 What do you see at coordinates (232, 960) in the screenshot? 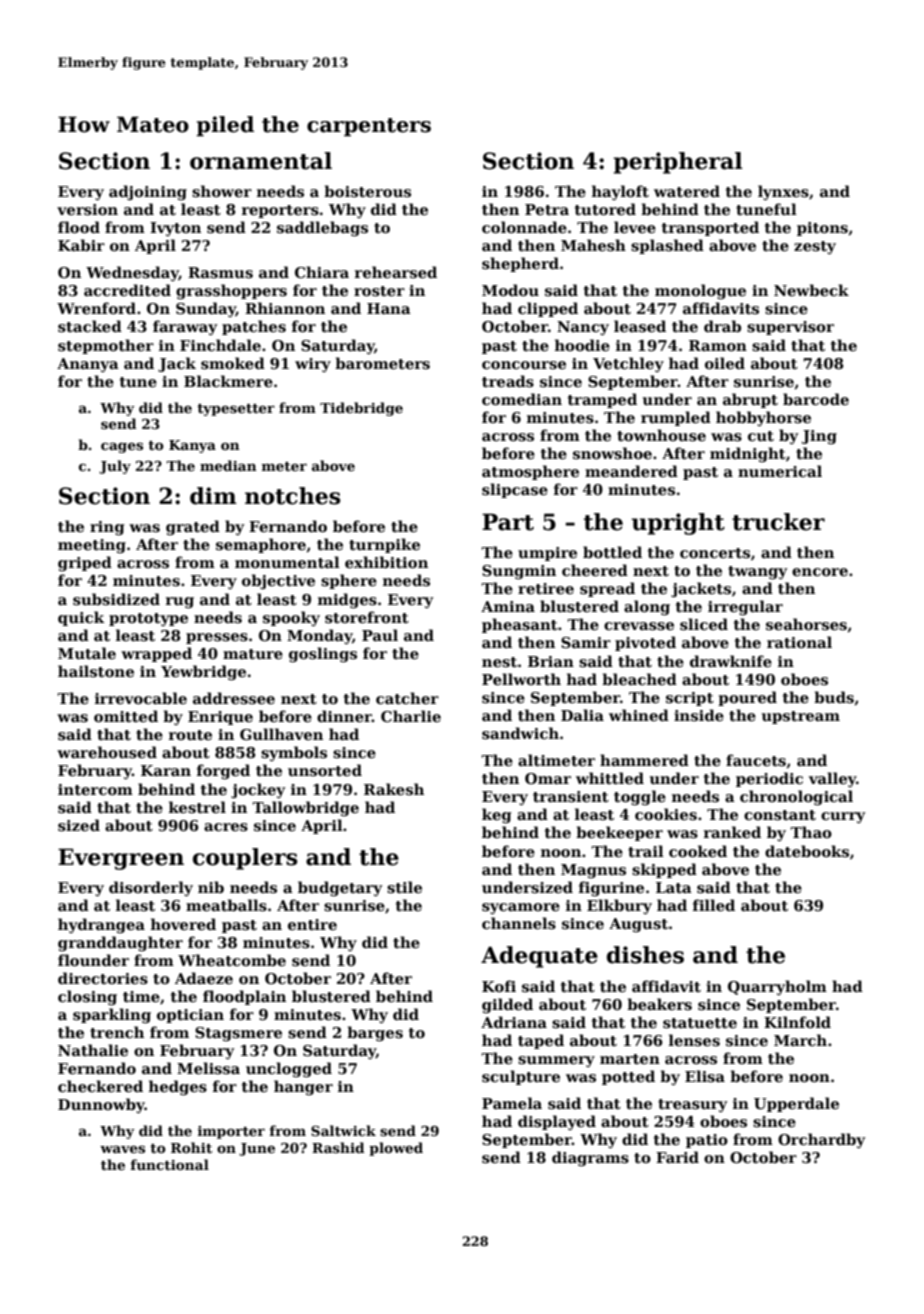
I see `Wheatcombe` at bounding box center [232, 960].
